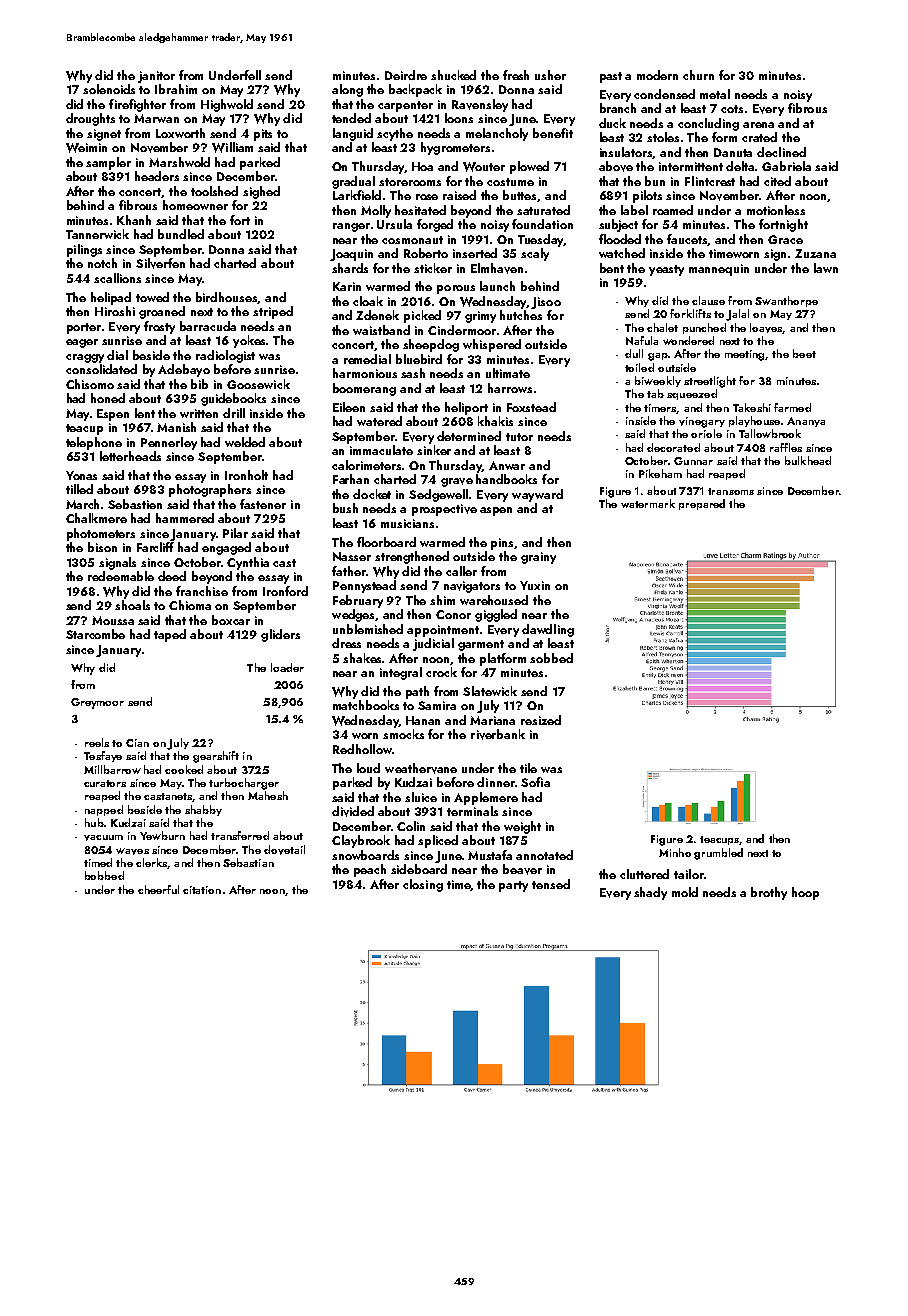 This image has width=908, height=1316. I want to click on closing, so click(423, 885).
